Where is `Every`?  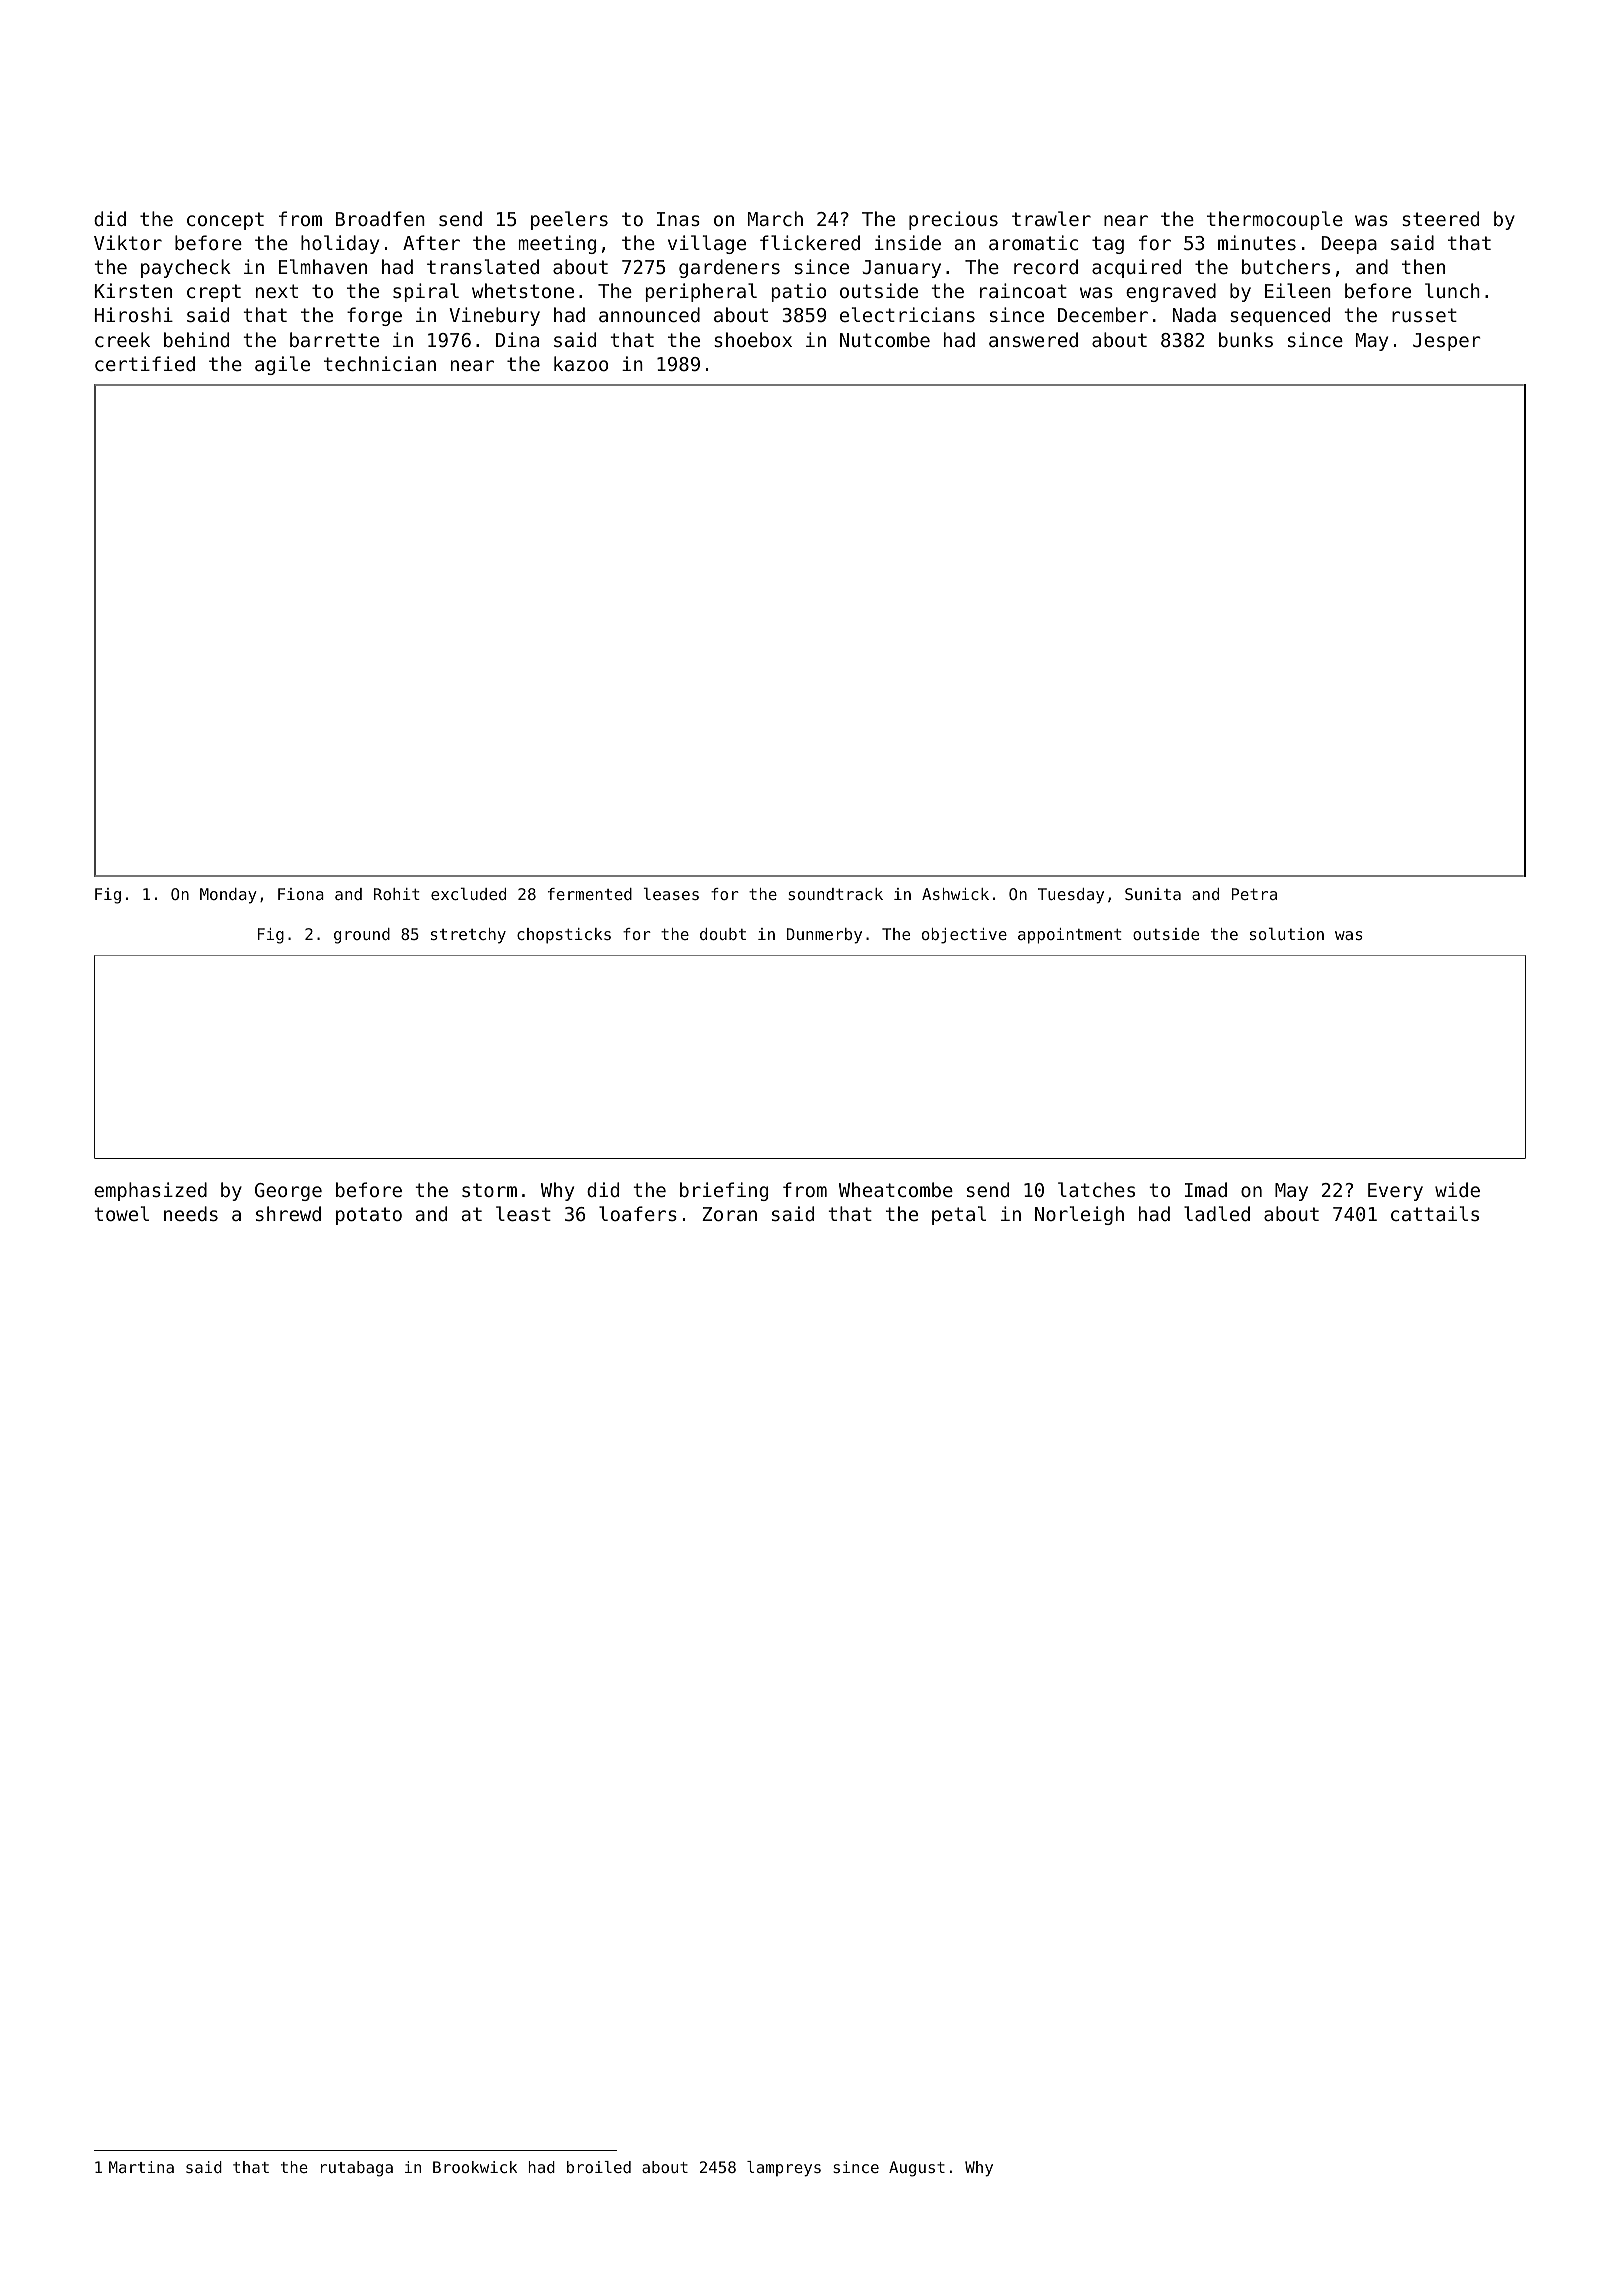 Every is located at coordinates (1395, 1192).
